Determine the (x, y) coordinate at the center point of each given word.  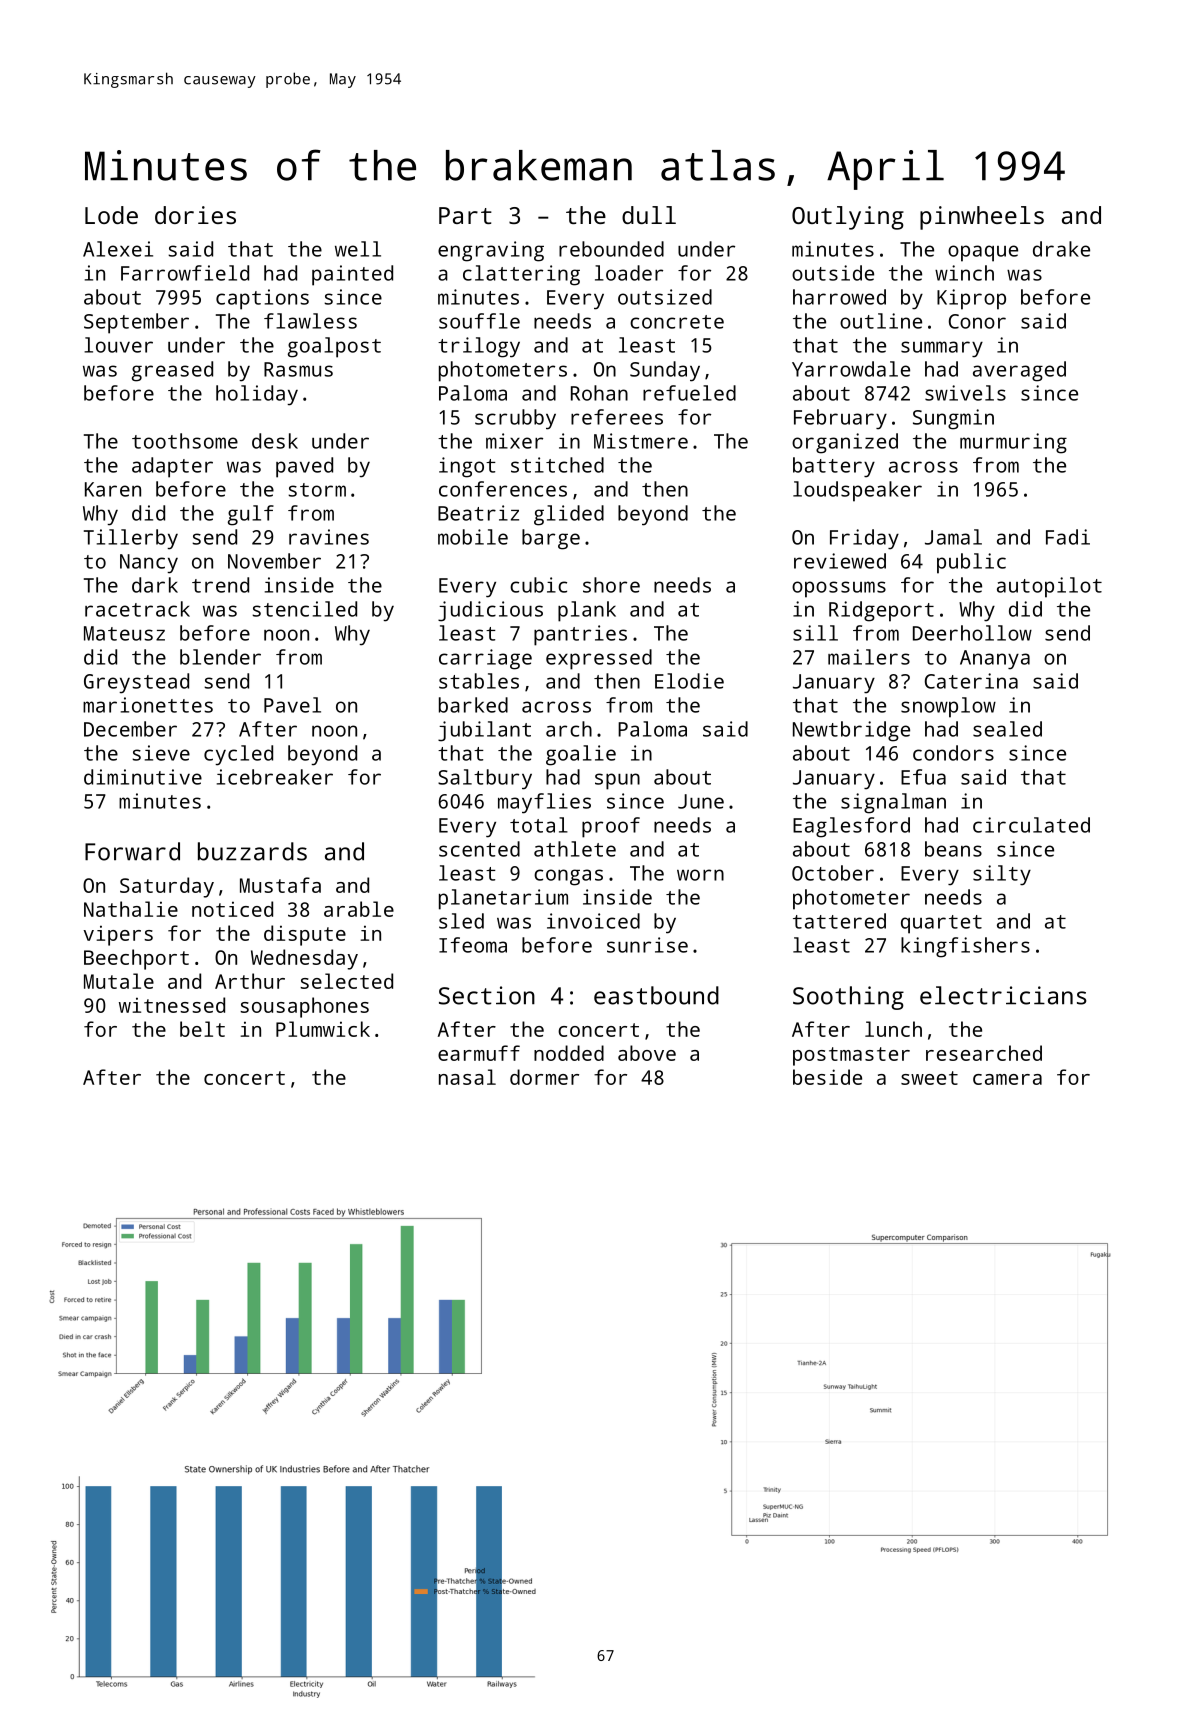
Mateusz (124, 633)
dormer (544, 1077)
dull (649, 215)
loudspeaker (857, 491)
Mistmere (641, 441)
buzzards (252, 851)
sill (815, 633)
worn (700, 875)
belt (202, 1029)
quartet (941, 924)
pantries (580, 635)
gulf (251, 515)
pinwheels (982, 218)
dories (195, 215)
